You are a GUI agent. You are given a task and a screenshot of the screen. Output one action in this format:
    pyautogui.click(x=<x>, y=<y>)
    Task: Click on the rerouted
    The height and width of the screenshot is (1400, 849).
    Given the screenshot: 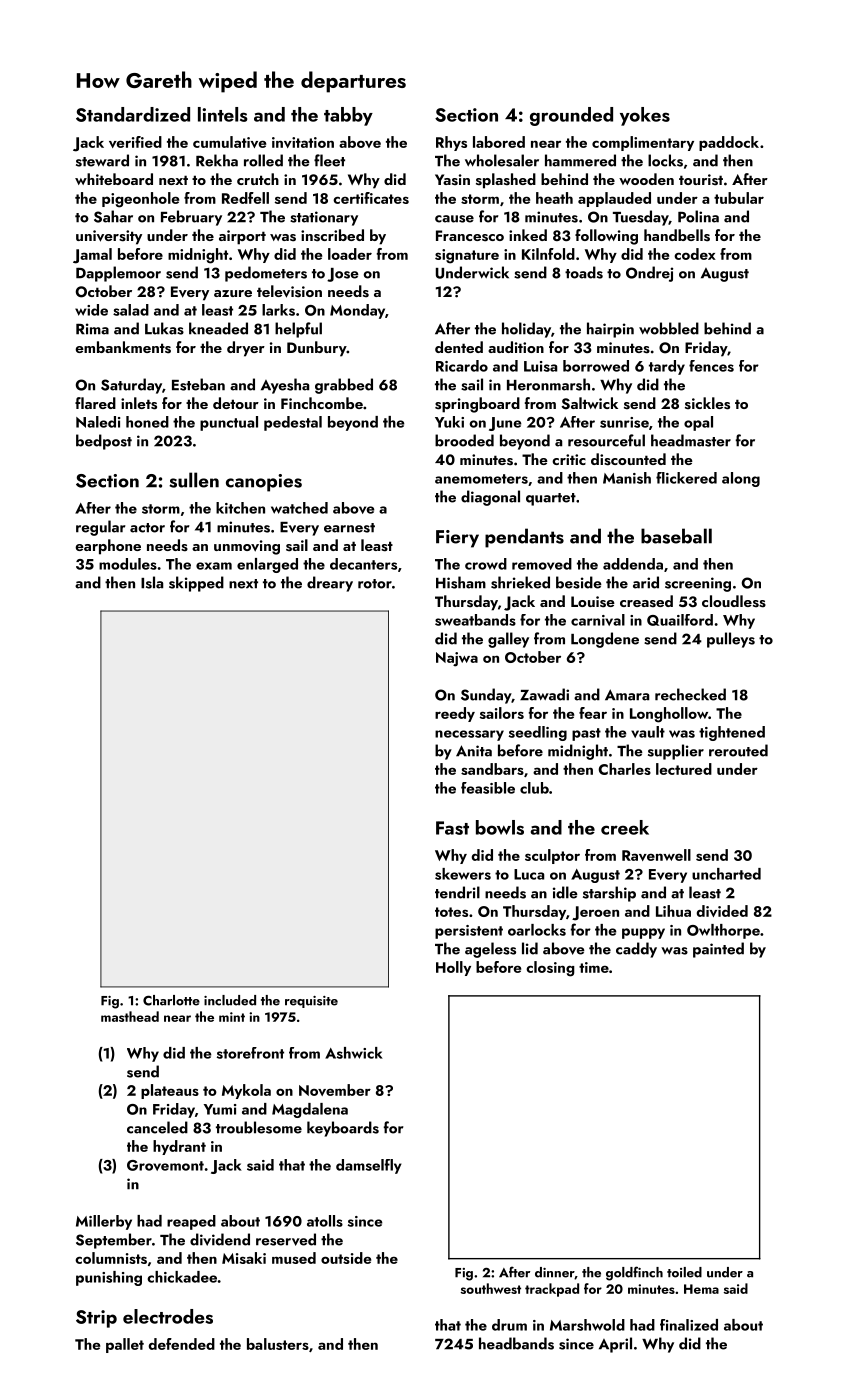 What is the action you would take?
    pyautogui.click(x=738, y=750)
